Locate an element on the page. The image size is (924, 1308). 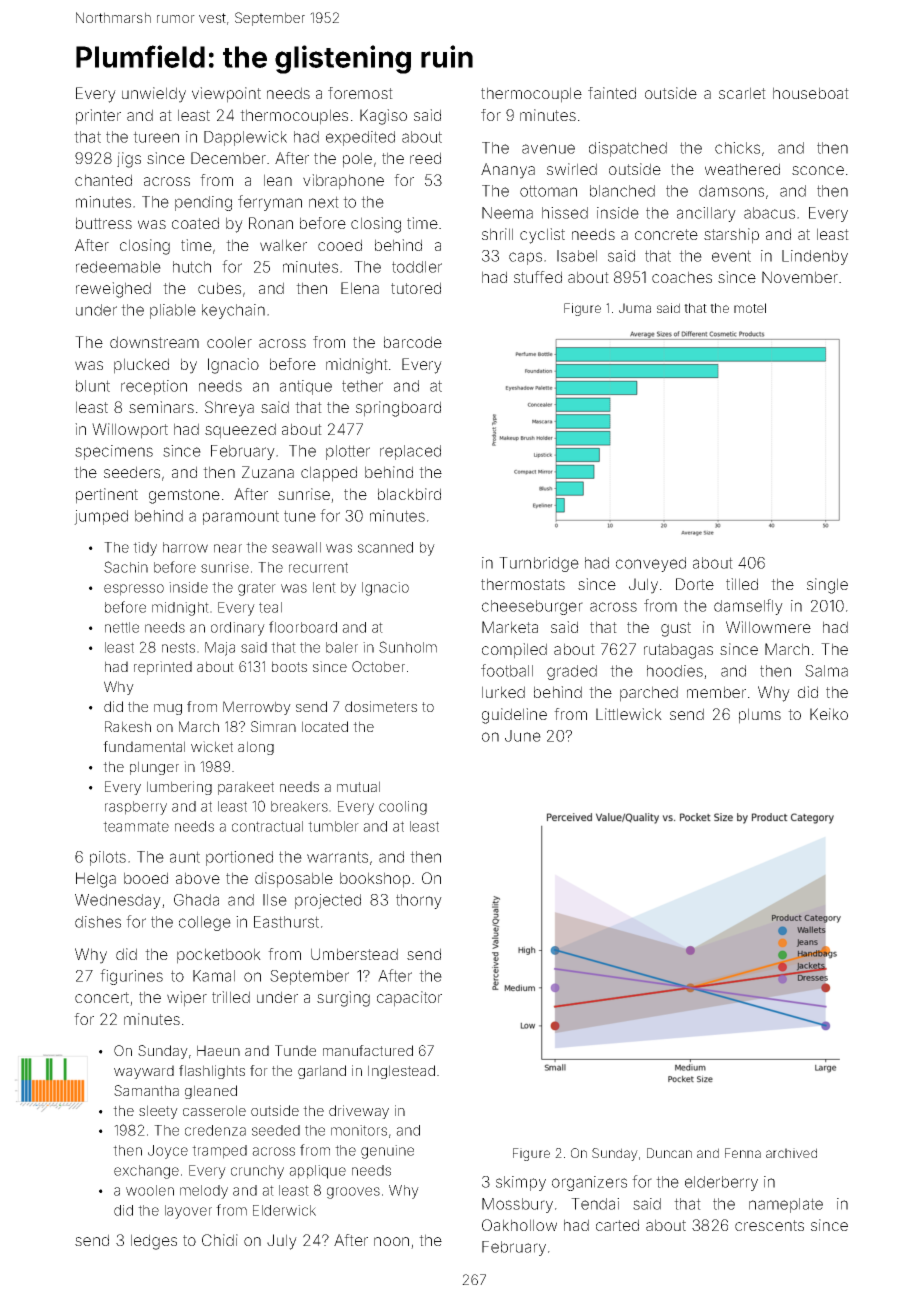
Kagiso is located at coordinates (383, 117).
